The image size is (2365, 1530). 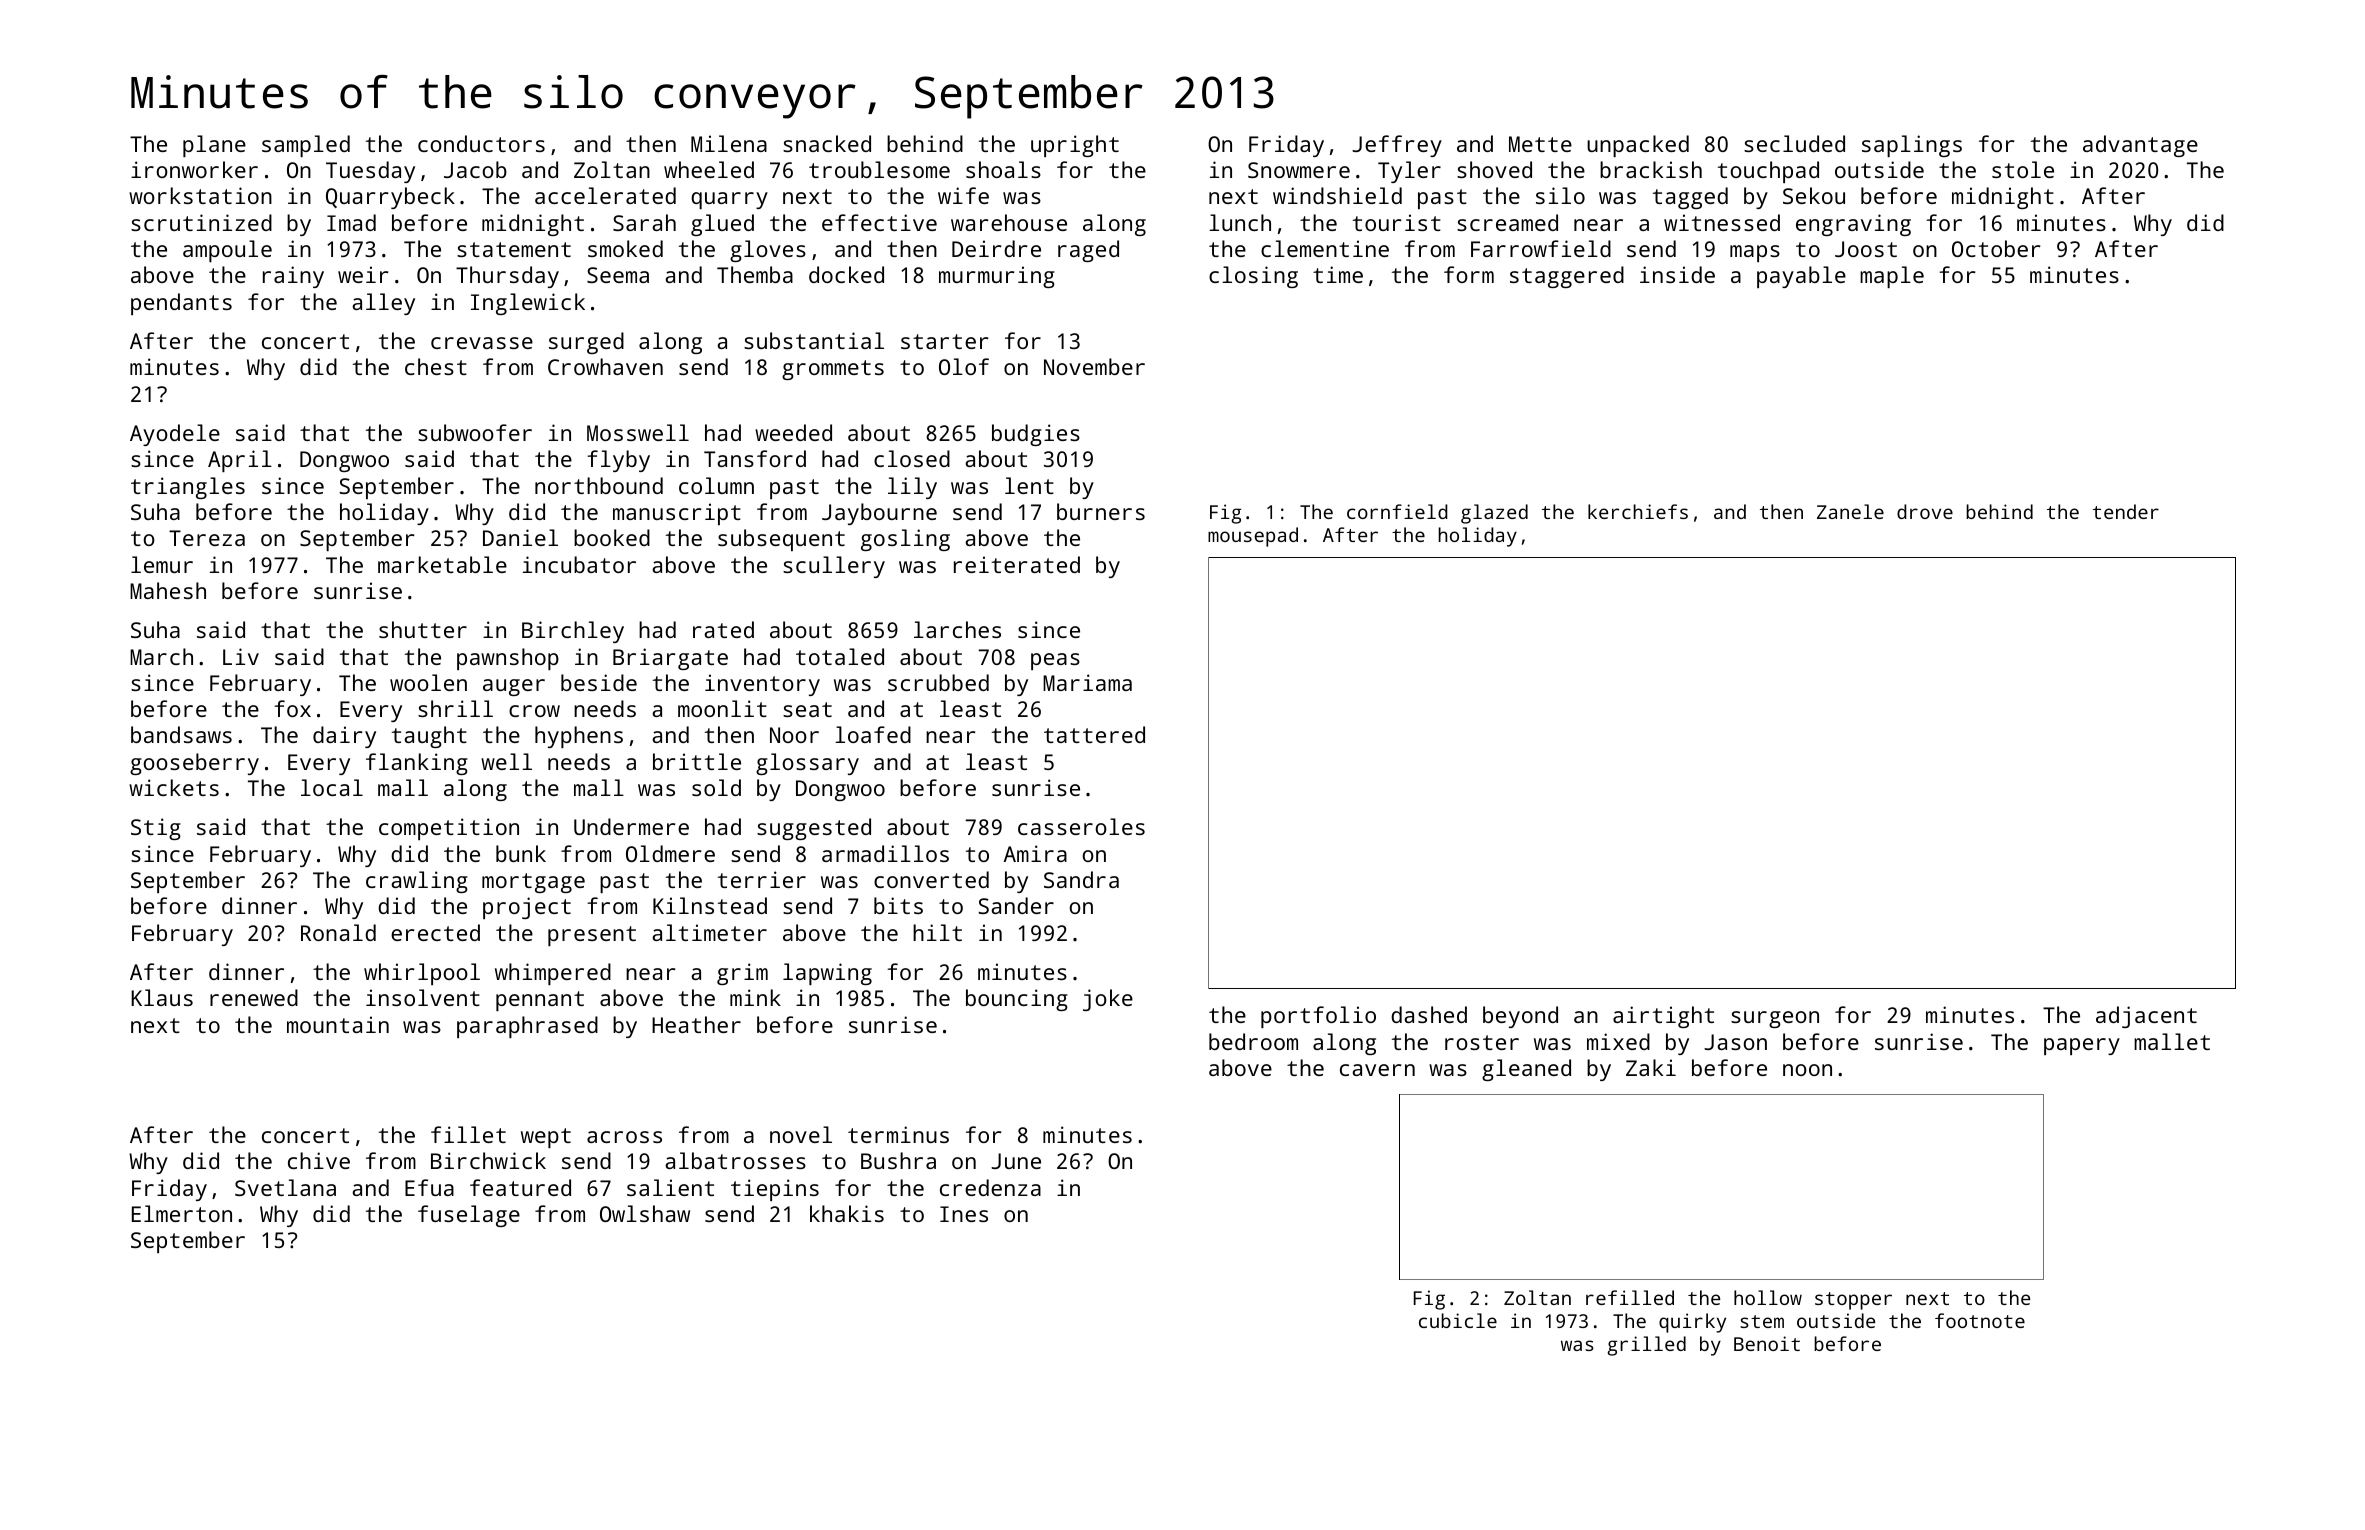 I want to click on cubicle, so click(x=1458, y=1320).
